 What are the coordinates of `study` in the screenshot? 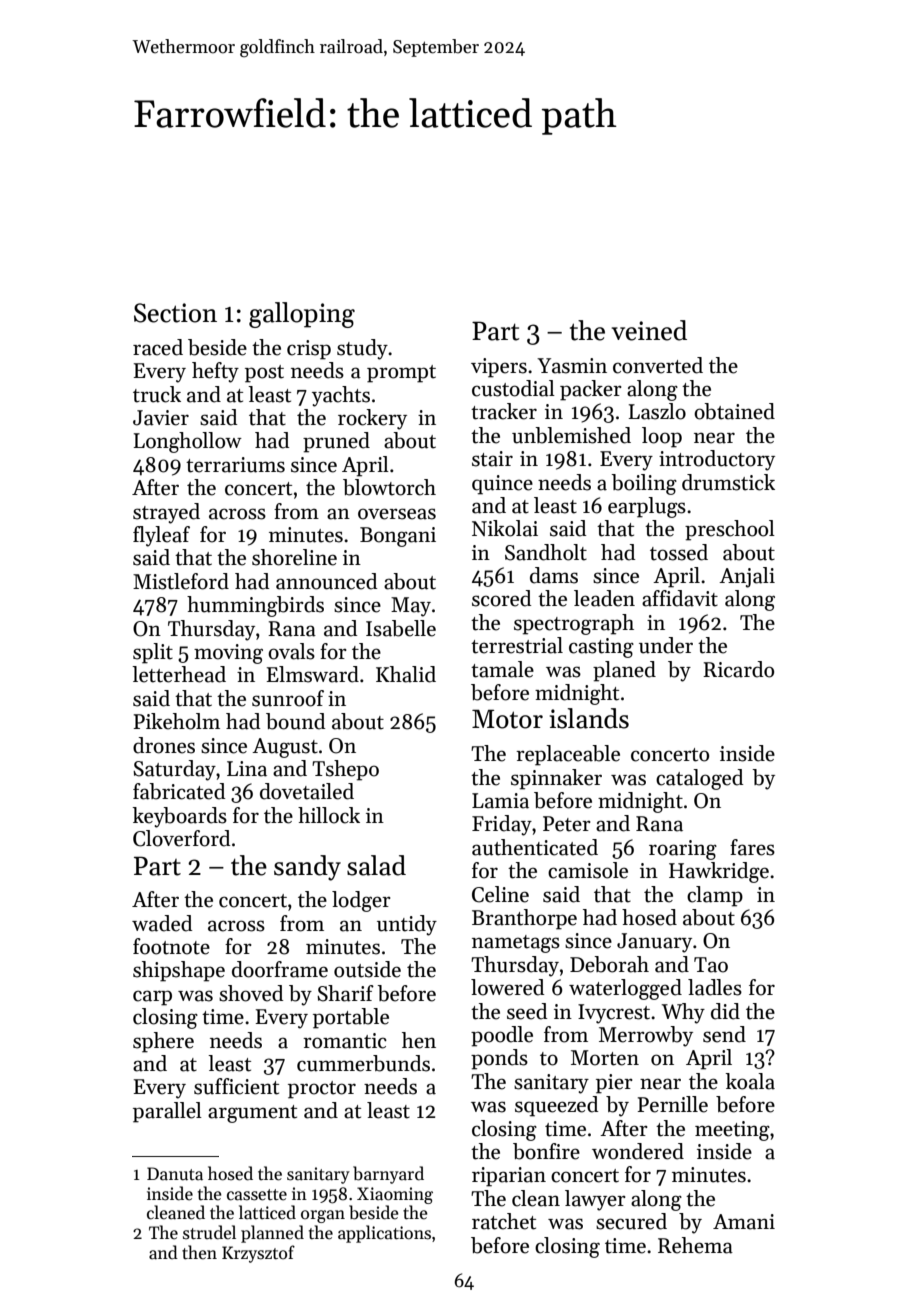 It's located at (362, 349).
